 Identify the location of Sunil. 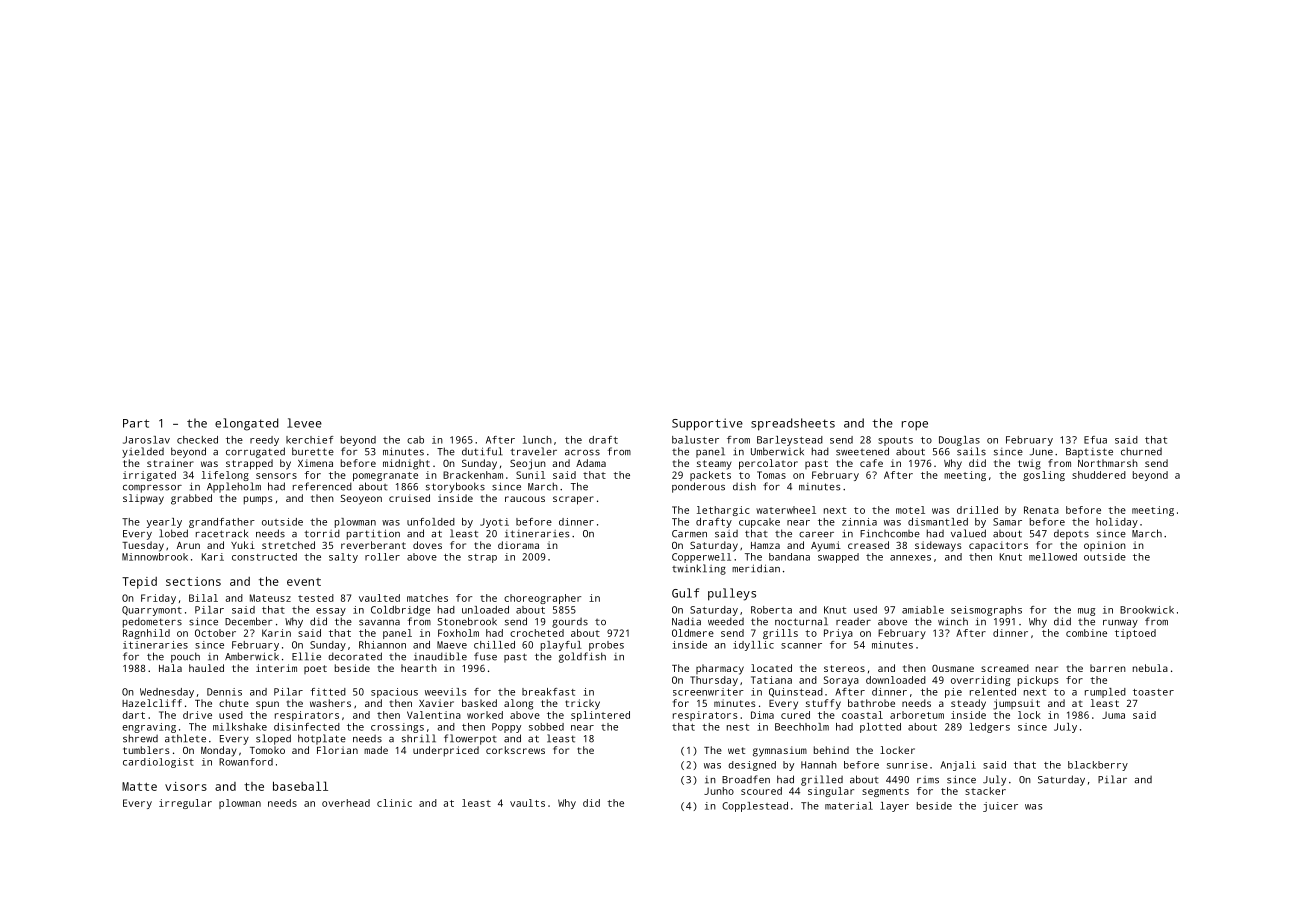
(530, 475).
